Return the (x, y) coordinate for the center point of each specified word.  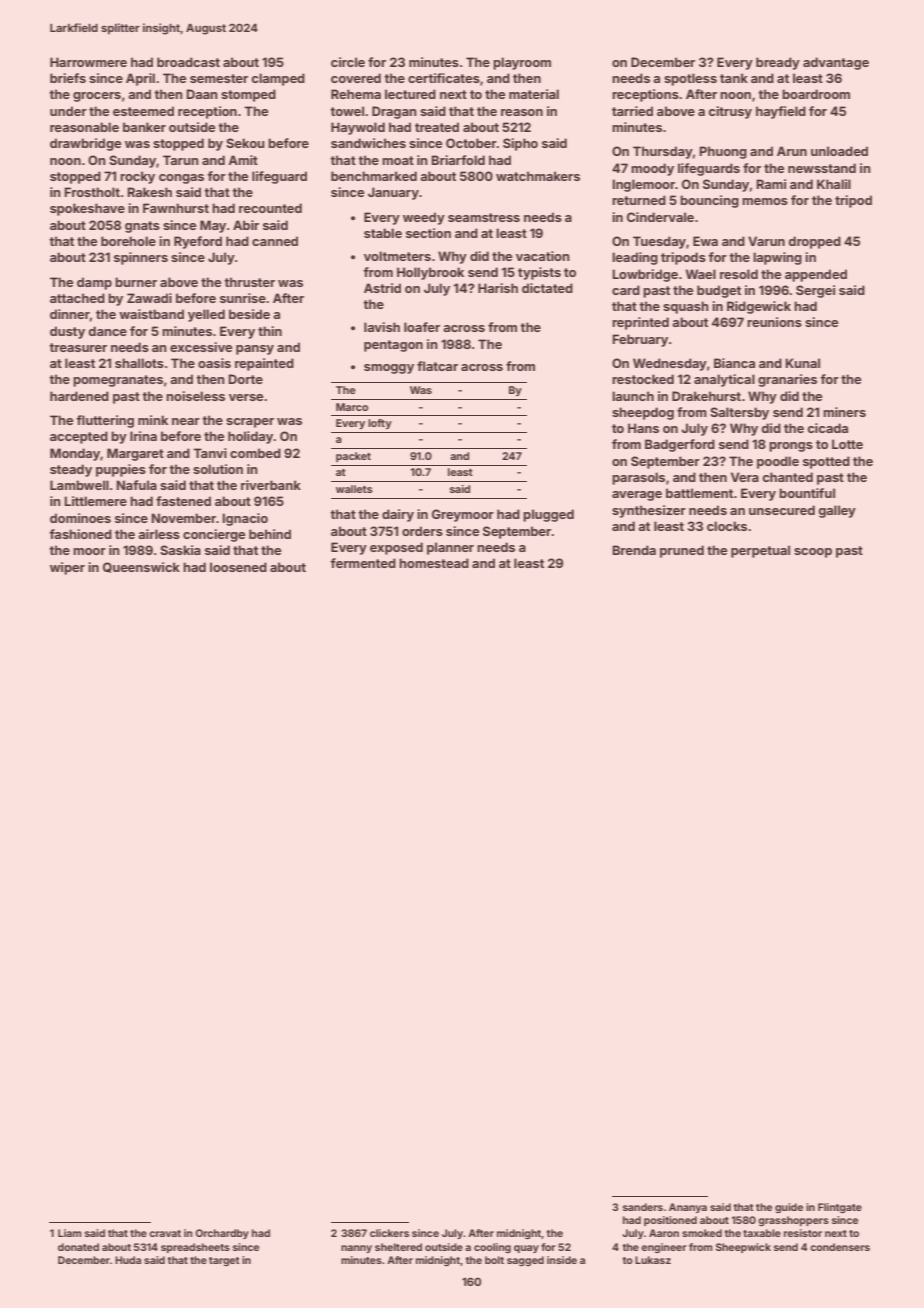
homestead (434, 563)
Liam (69, 1233)
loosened (238, 567)
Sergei (815, 291)
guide (789, 1208)
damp (94, 283)
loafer (422, 327)
